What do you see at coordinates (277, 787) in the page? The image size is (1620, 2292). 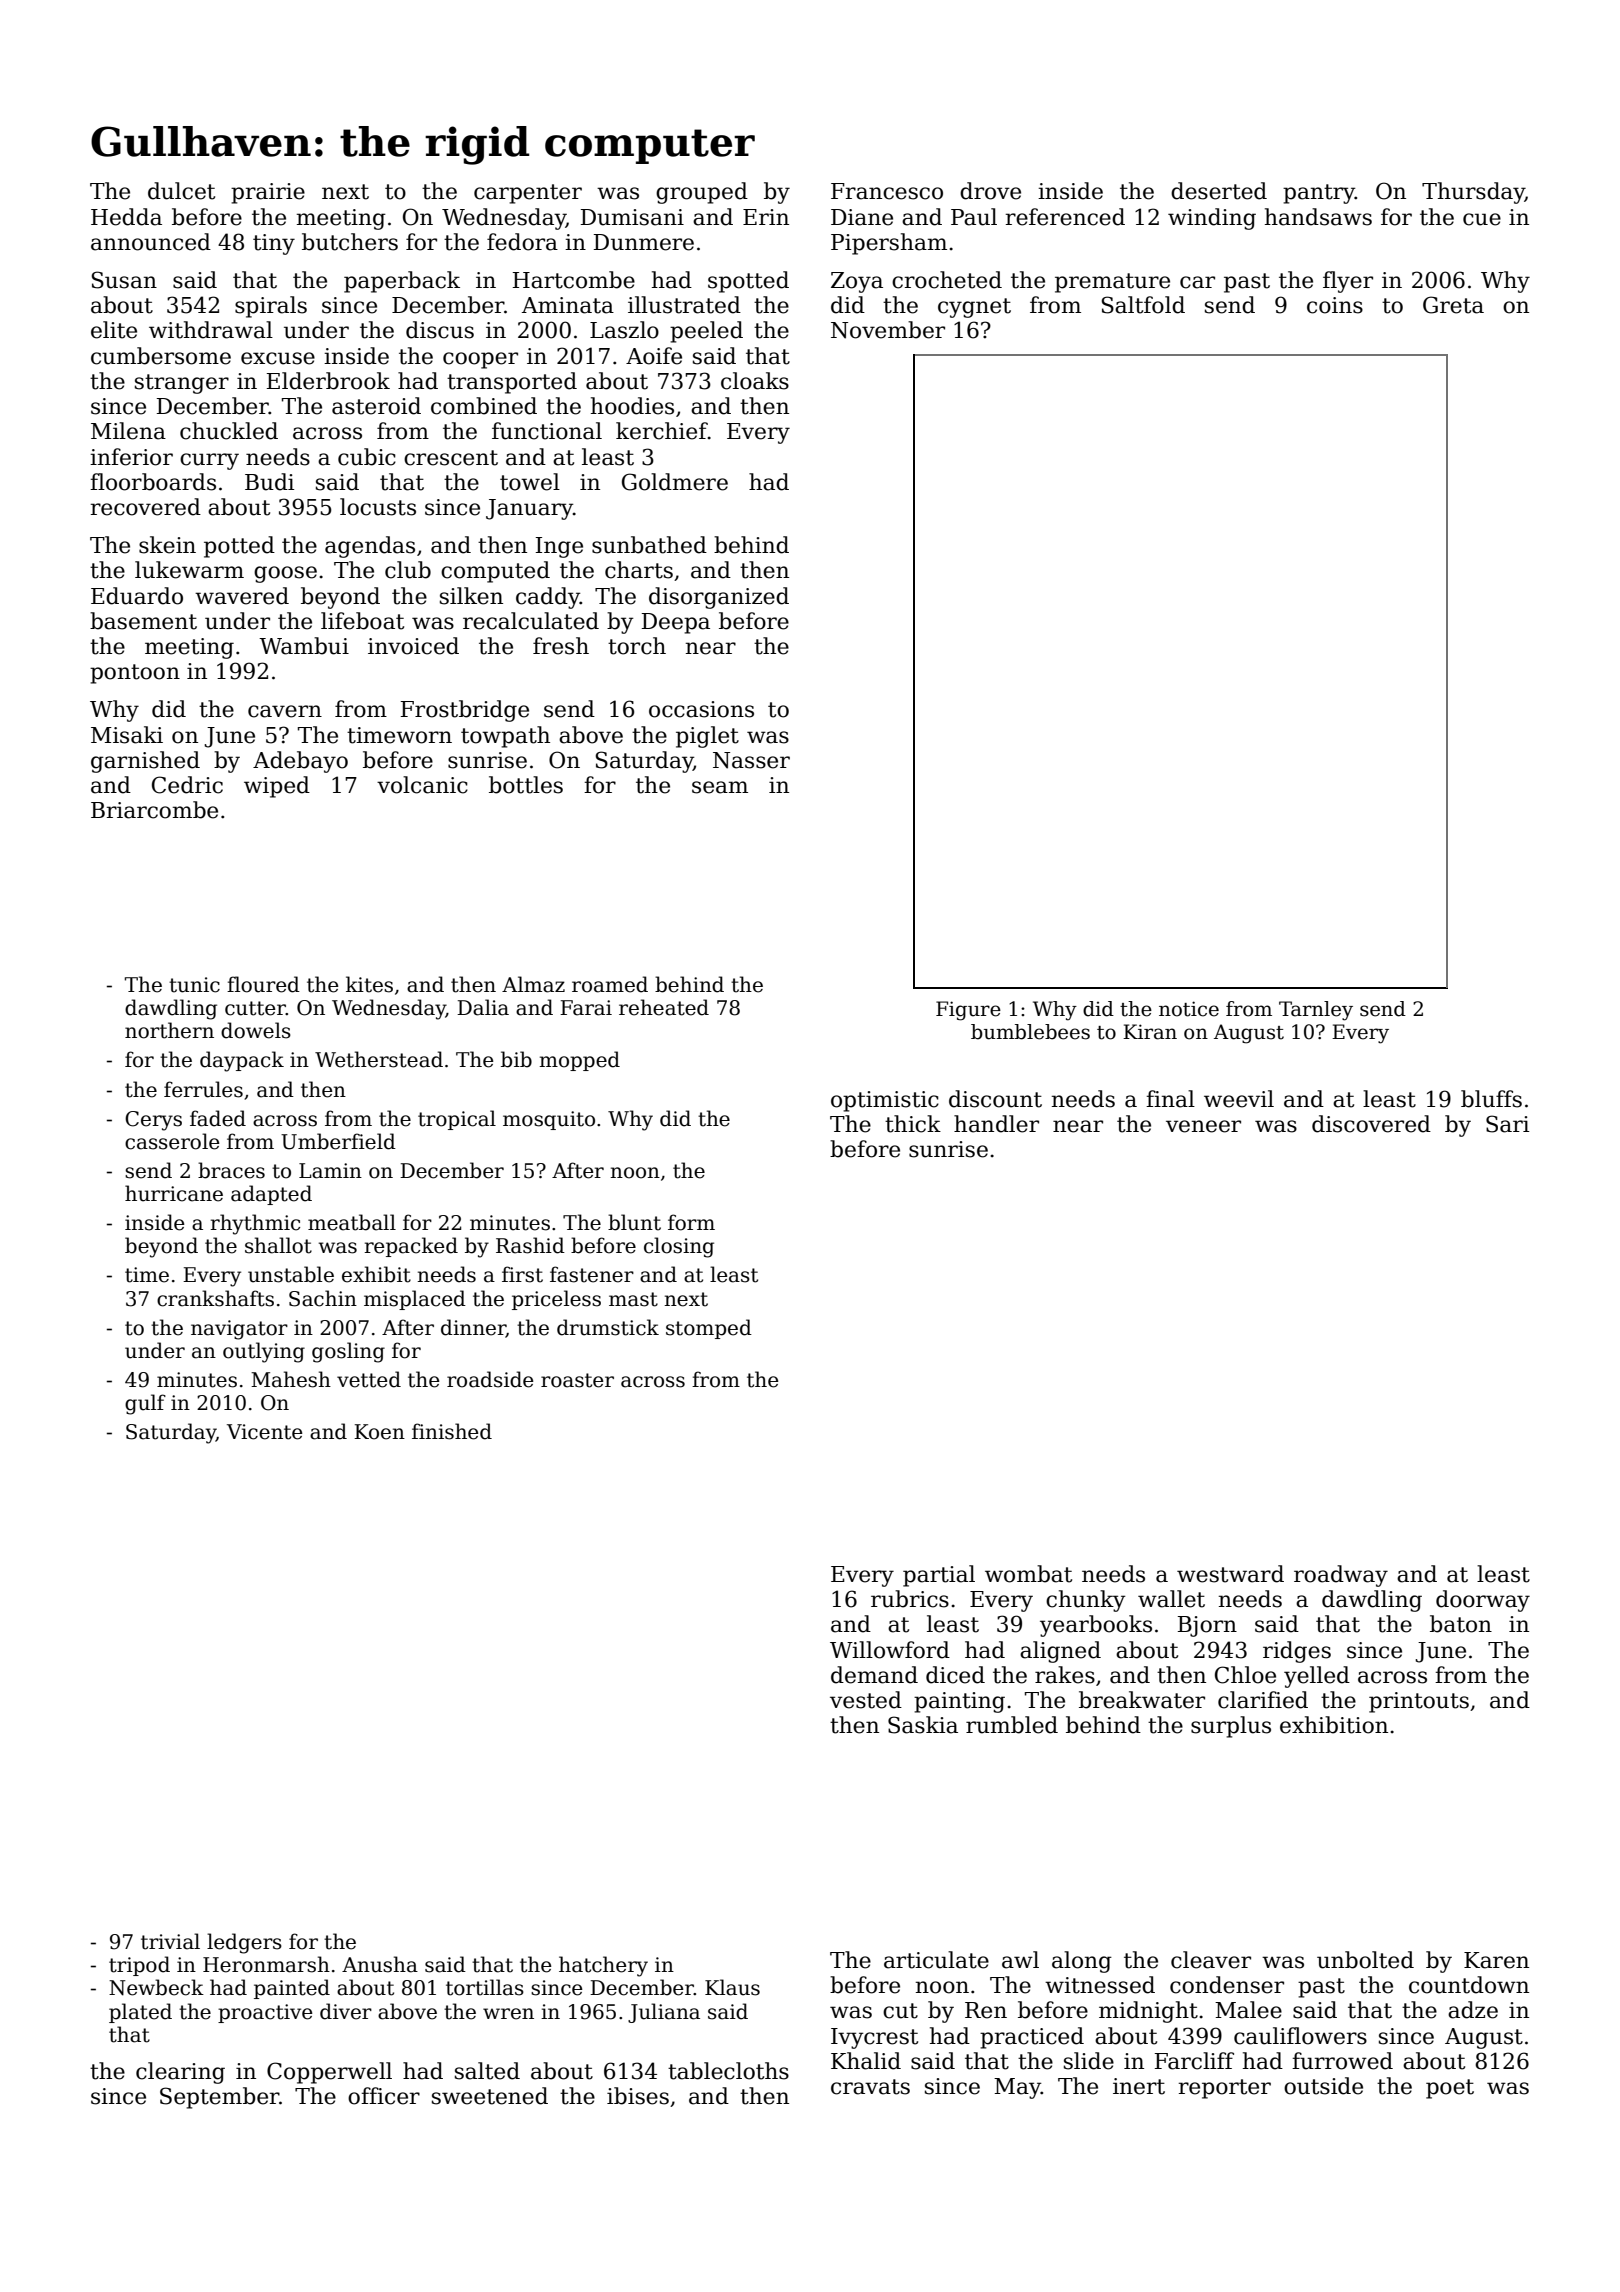 I see `wiped` at bounding box center [277, 787].
